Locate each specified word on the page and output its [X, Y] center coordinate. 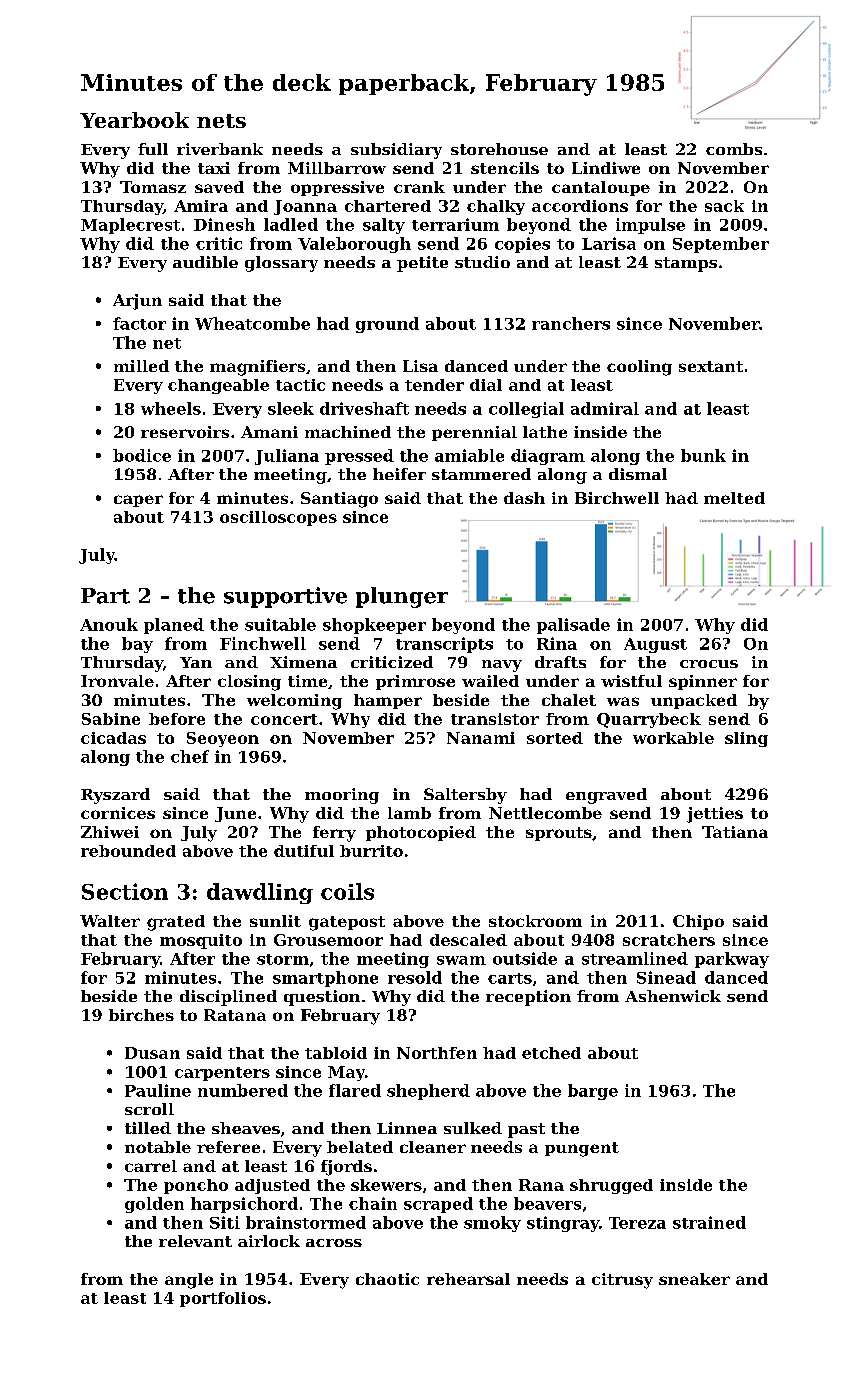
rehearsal [468, 1279]
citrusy [622, 1281]
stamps [686, 264]
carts [510, 978]
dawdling [260, 893]
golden [154, 1205]
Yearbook [134, 120]
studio [482, 262]
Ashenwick [673, 996]
